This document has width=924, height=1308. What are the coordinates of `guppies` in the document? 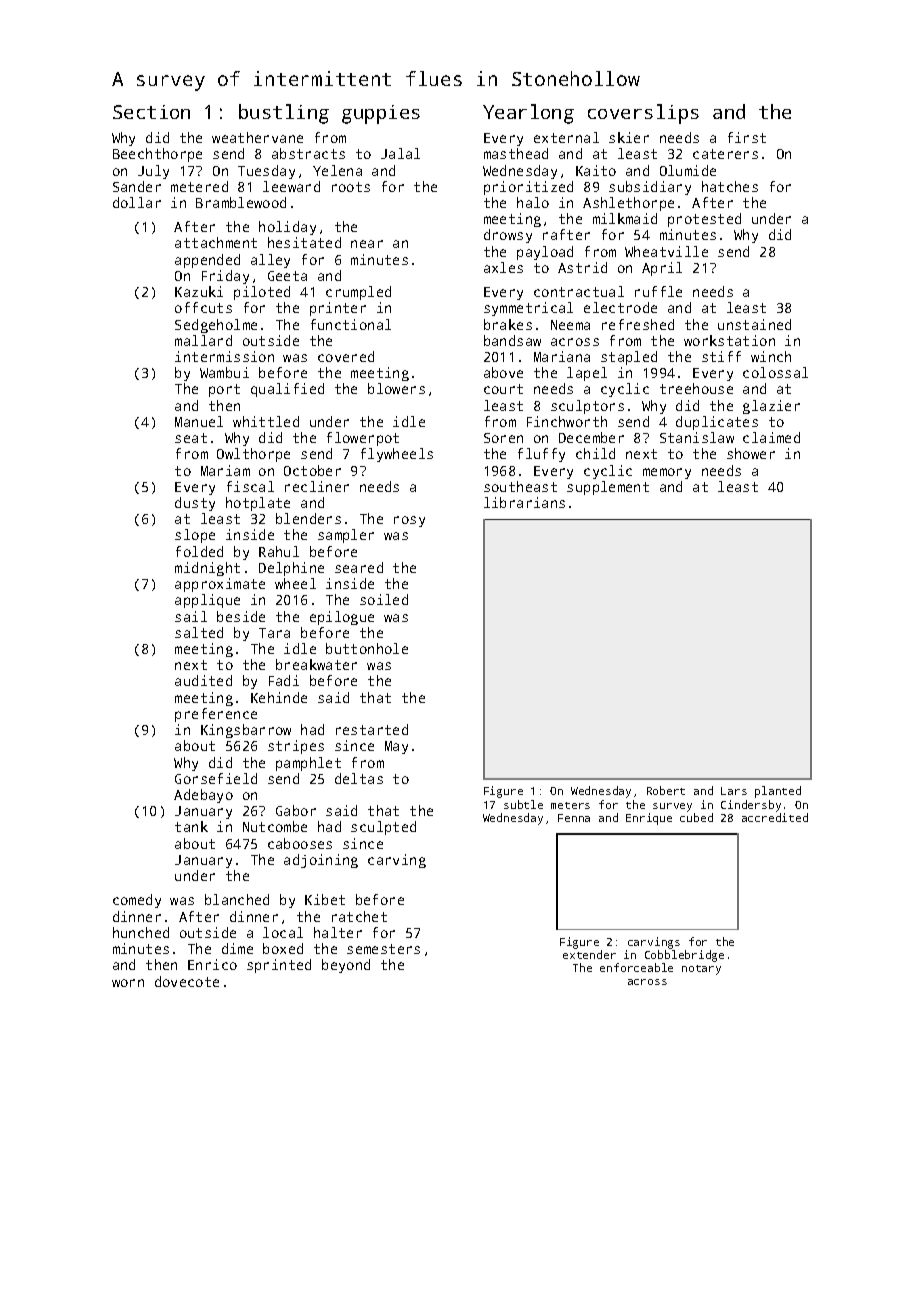 It's located at (381, 114).
